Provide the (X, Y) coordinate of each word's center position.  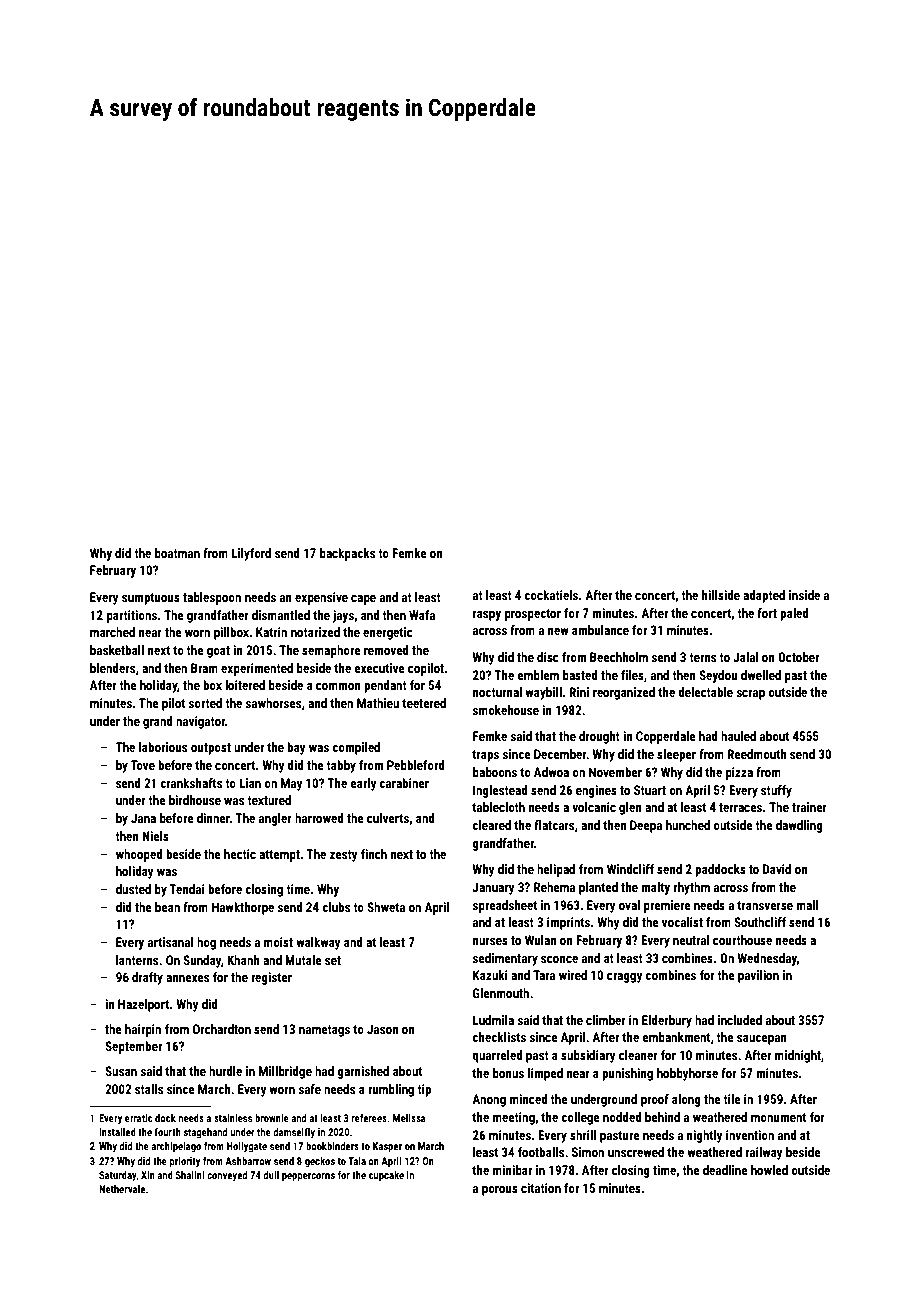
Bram (204, 668)
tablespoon (212, 598)
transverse (765, 905)
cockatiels (551, 595)
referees (369, 1118)
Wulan (541, 940)
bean (167, 907)
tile (732, 1099)
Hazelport (143, 1005)
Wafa (422, 615)
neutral (691, 940)
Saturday (118, 1176)
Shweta (386, 907)
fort (767, 613)
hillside (721, 595)
